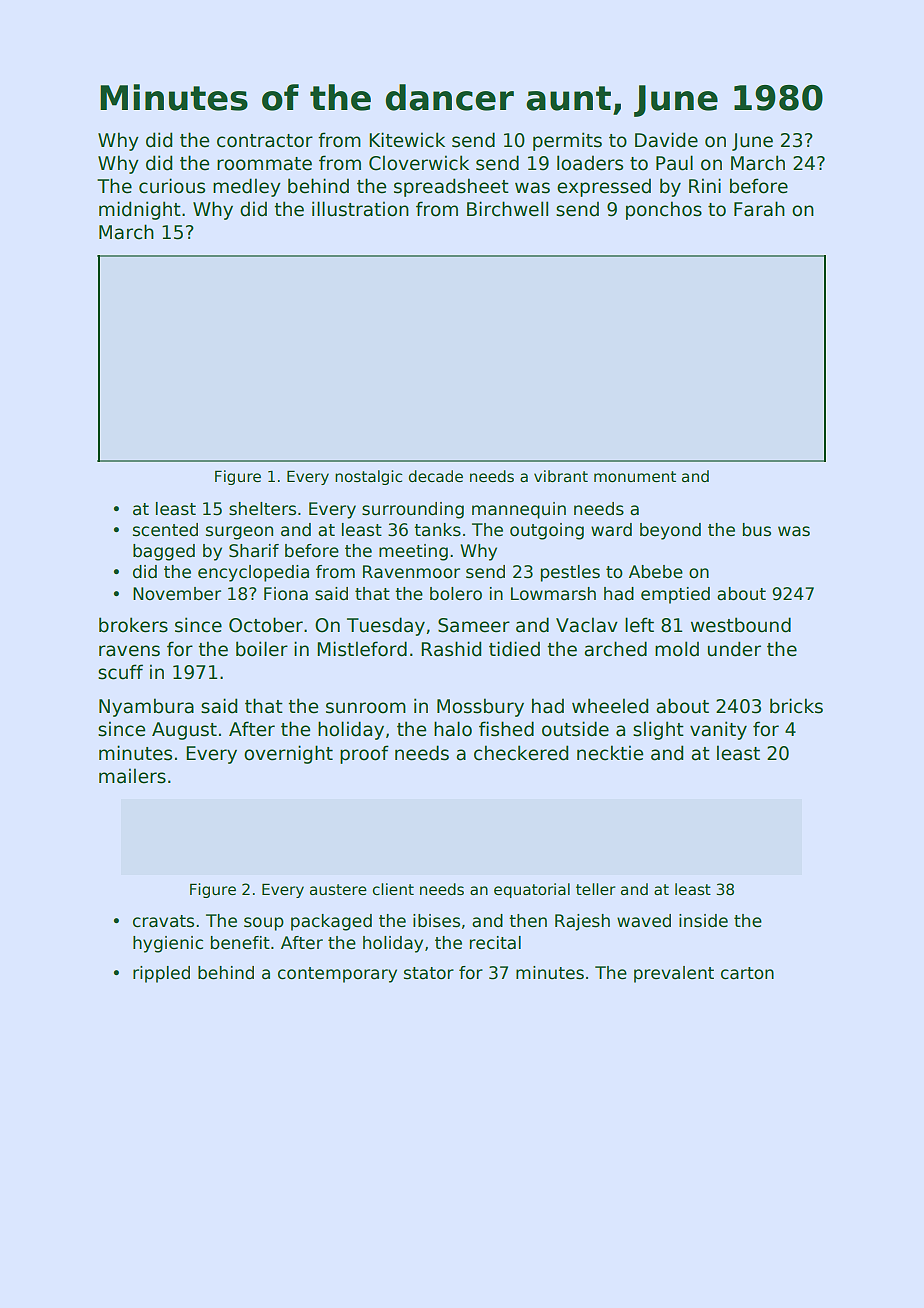  What do you see at coordinates (757, 530) in the screenshot?
I see `bus` at bounding box center [757, 530].
